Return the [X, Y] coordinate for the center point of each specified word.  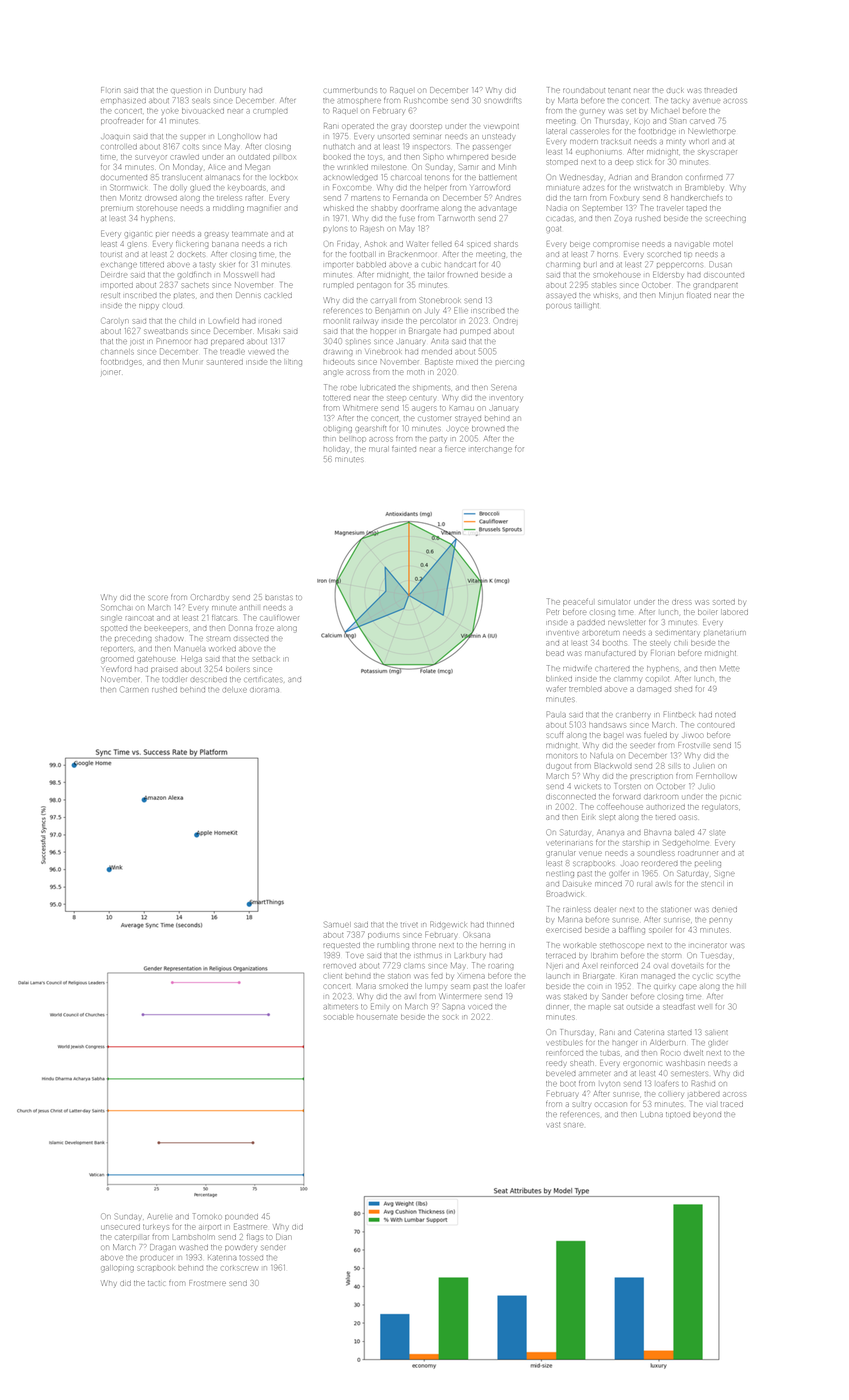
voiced [480, 1007]
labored [734, 612]
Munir [193, 362]
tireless [229, 198]
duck [675, 90]
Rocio [671, 1052]
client [332, 976]
